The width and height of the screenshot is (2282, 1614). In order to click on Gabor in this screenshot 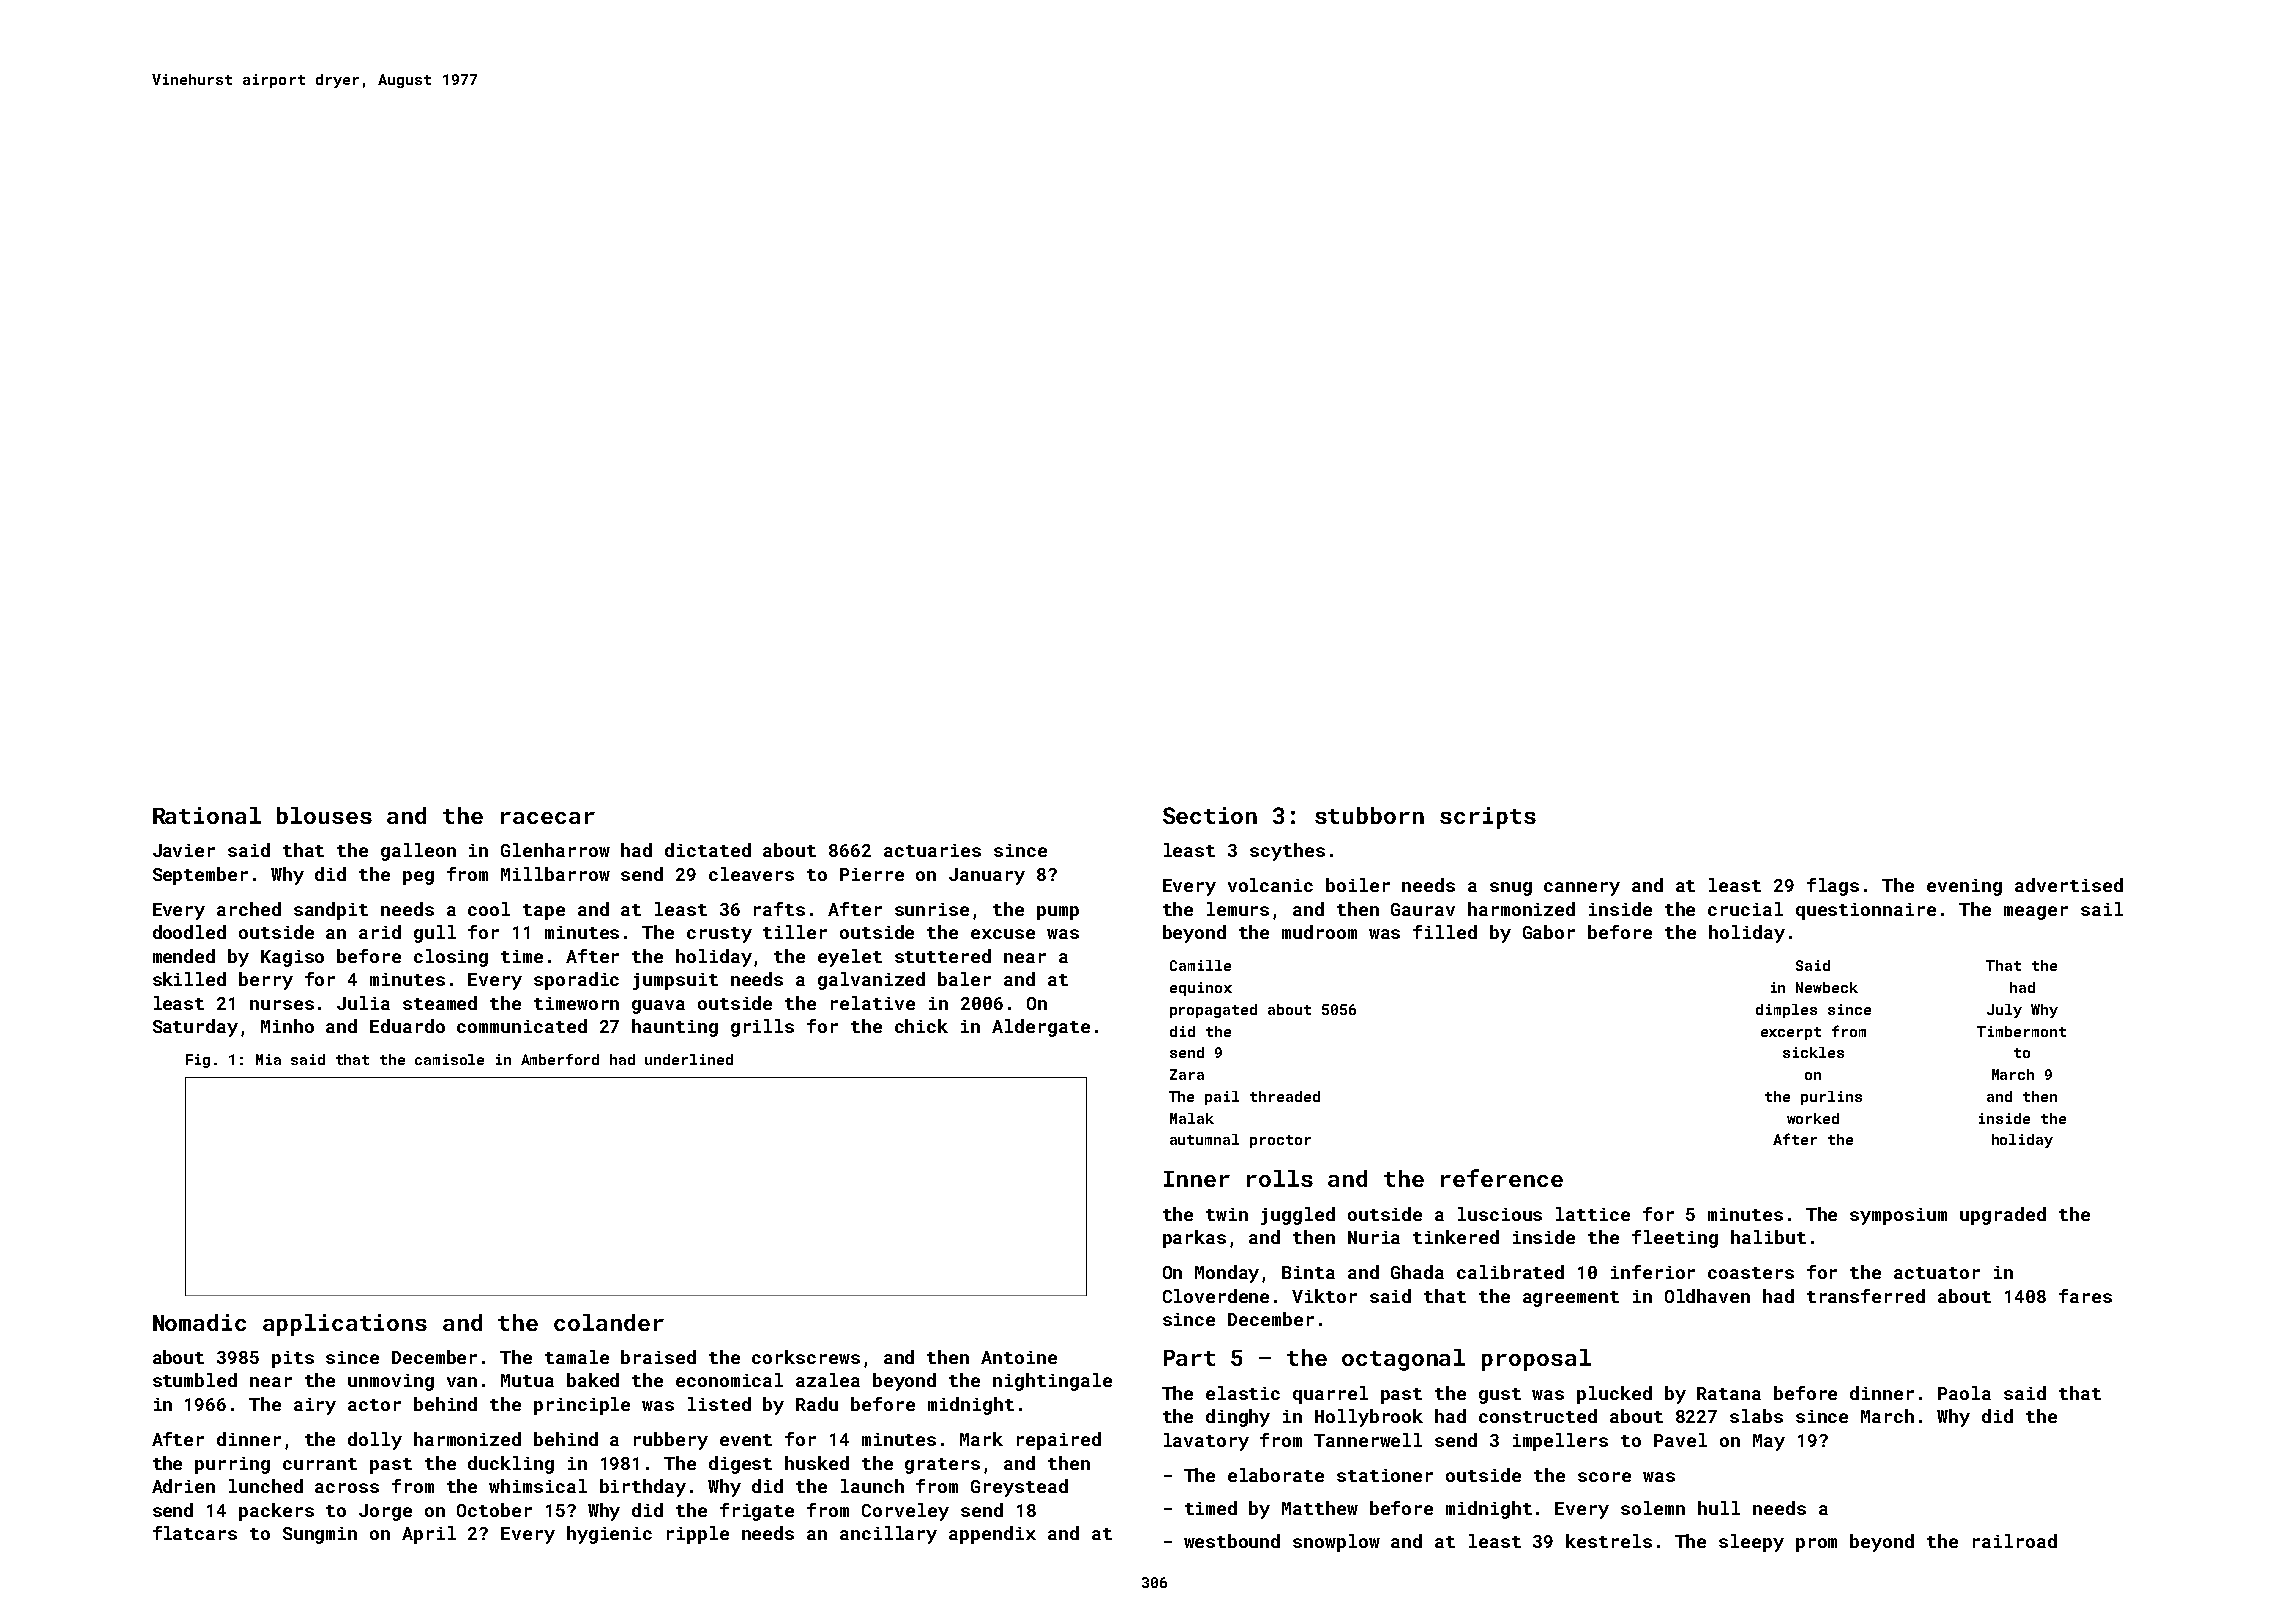, I will do `click(1549, 932)`.
